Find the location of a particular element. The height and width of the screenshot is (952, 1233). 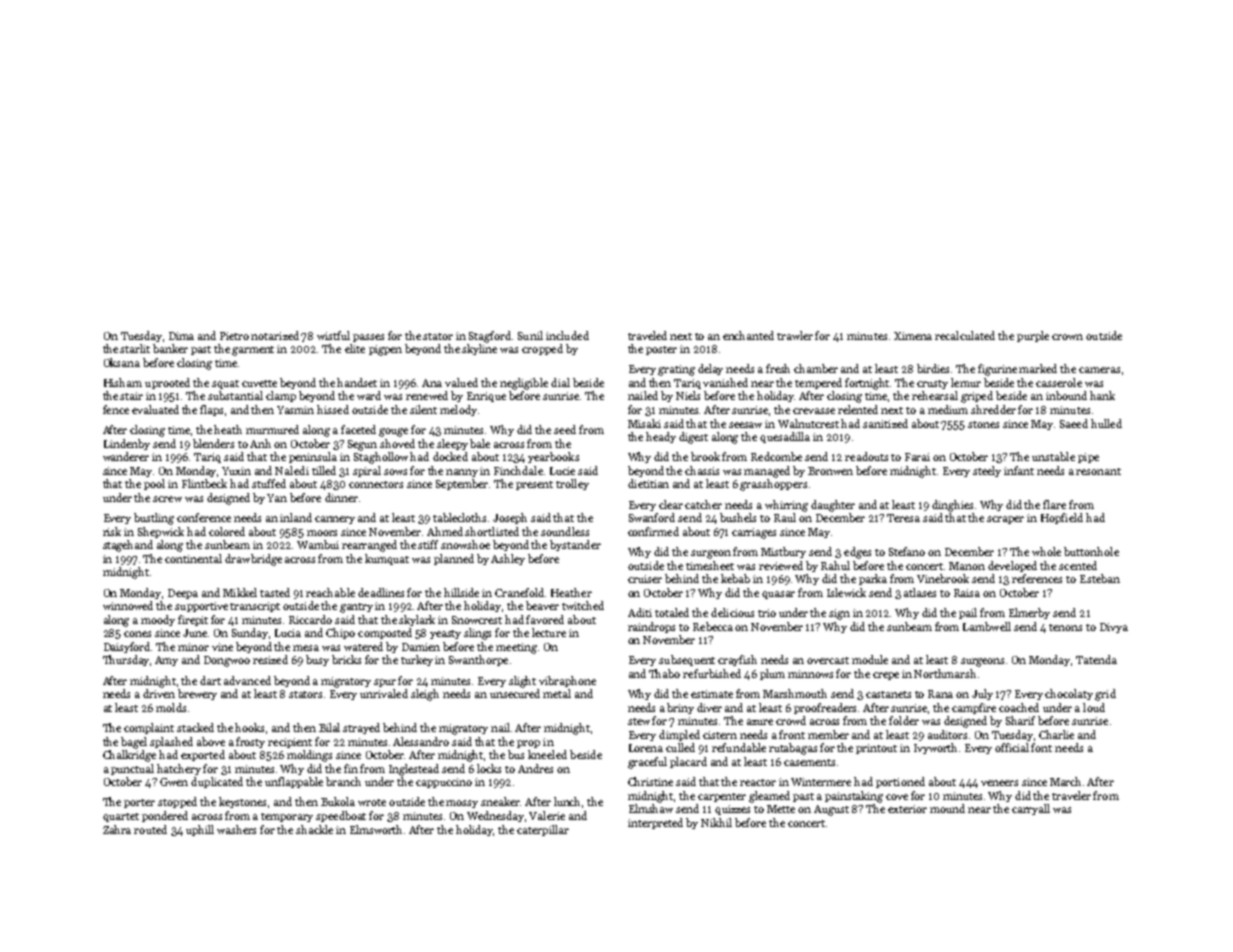

wistful is located at coordinates (333, 335).
